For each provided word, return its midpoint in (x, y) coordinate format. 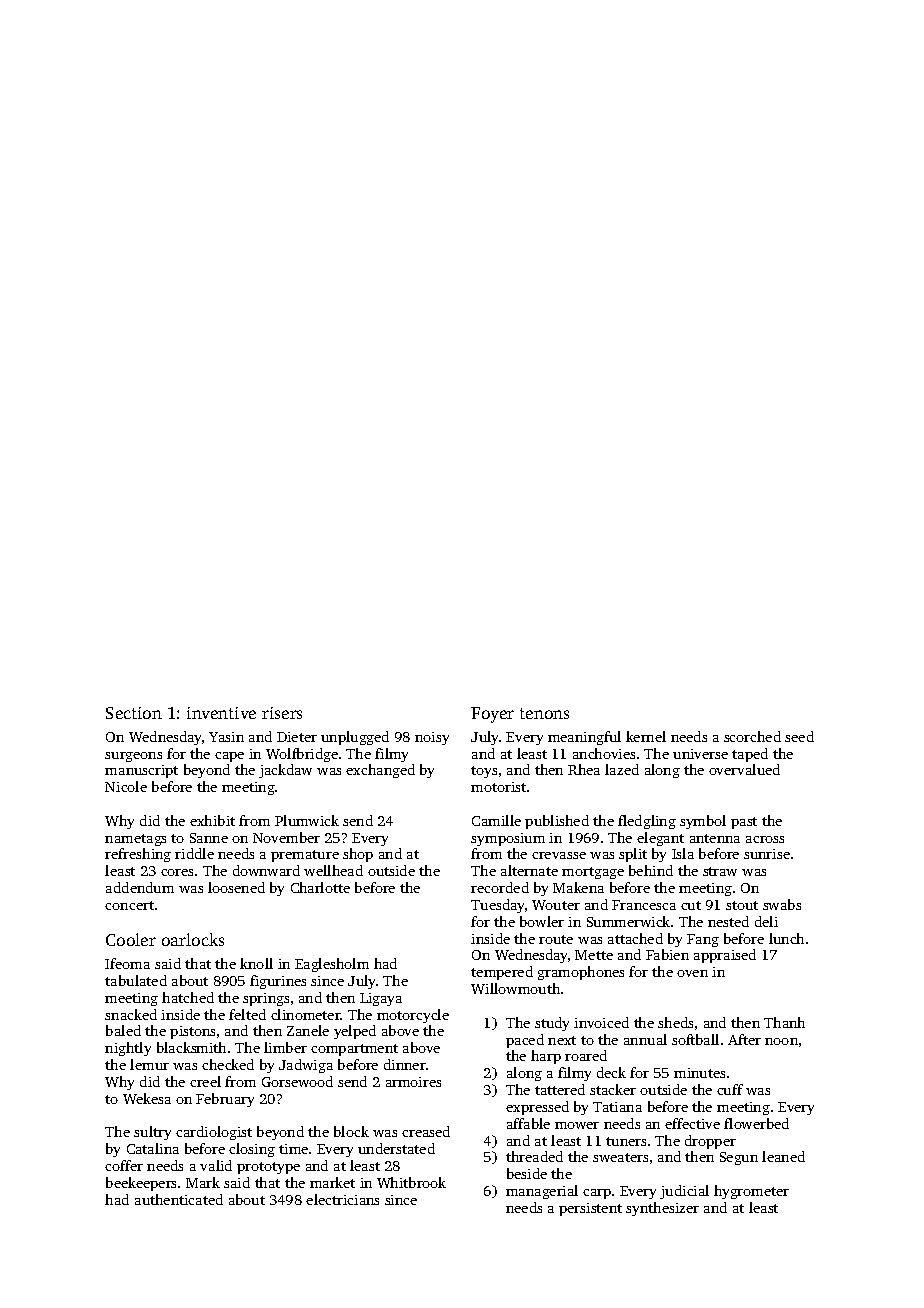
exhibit (212, 820)
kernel (646, 736)
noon (781, 1041)
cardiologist (214, 1133)
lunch (786, 938)
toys (484, 772)
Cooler (131, 939)
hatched (188, 997)
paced (525, 1041)
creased (426, 1131)
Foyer (492, 715)
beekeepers (141, 1184)
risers (282, 713)
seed (799, 736)
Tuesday (497, 906)
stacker (613, 1089)
